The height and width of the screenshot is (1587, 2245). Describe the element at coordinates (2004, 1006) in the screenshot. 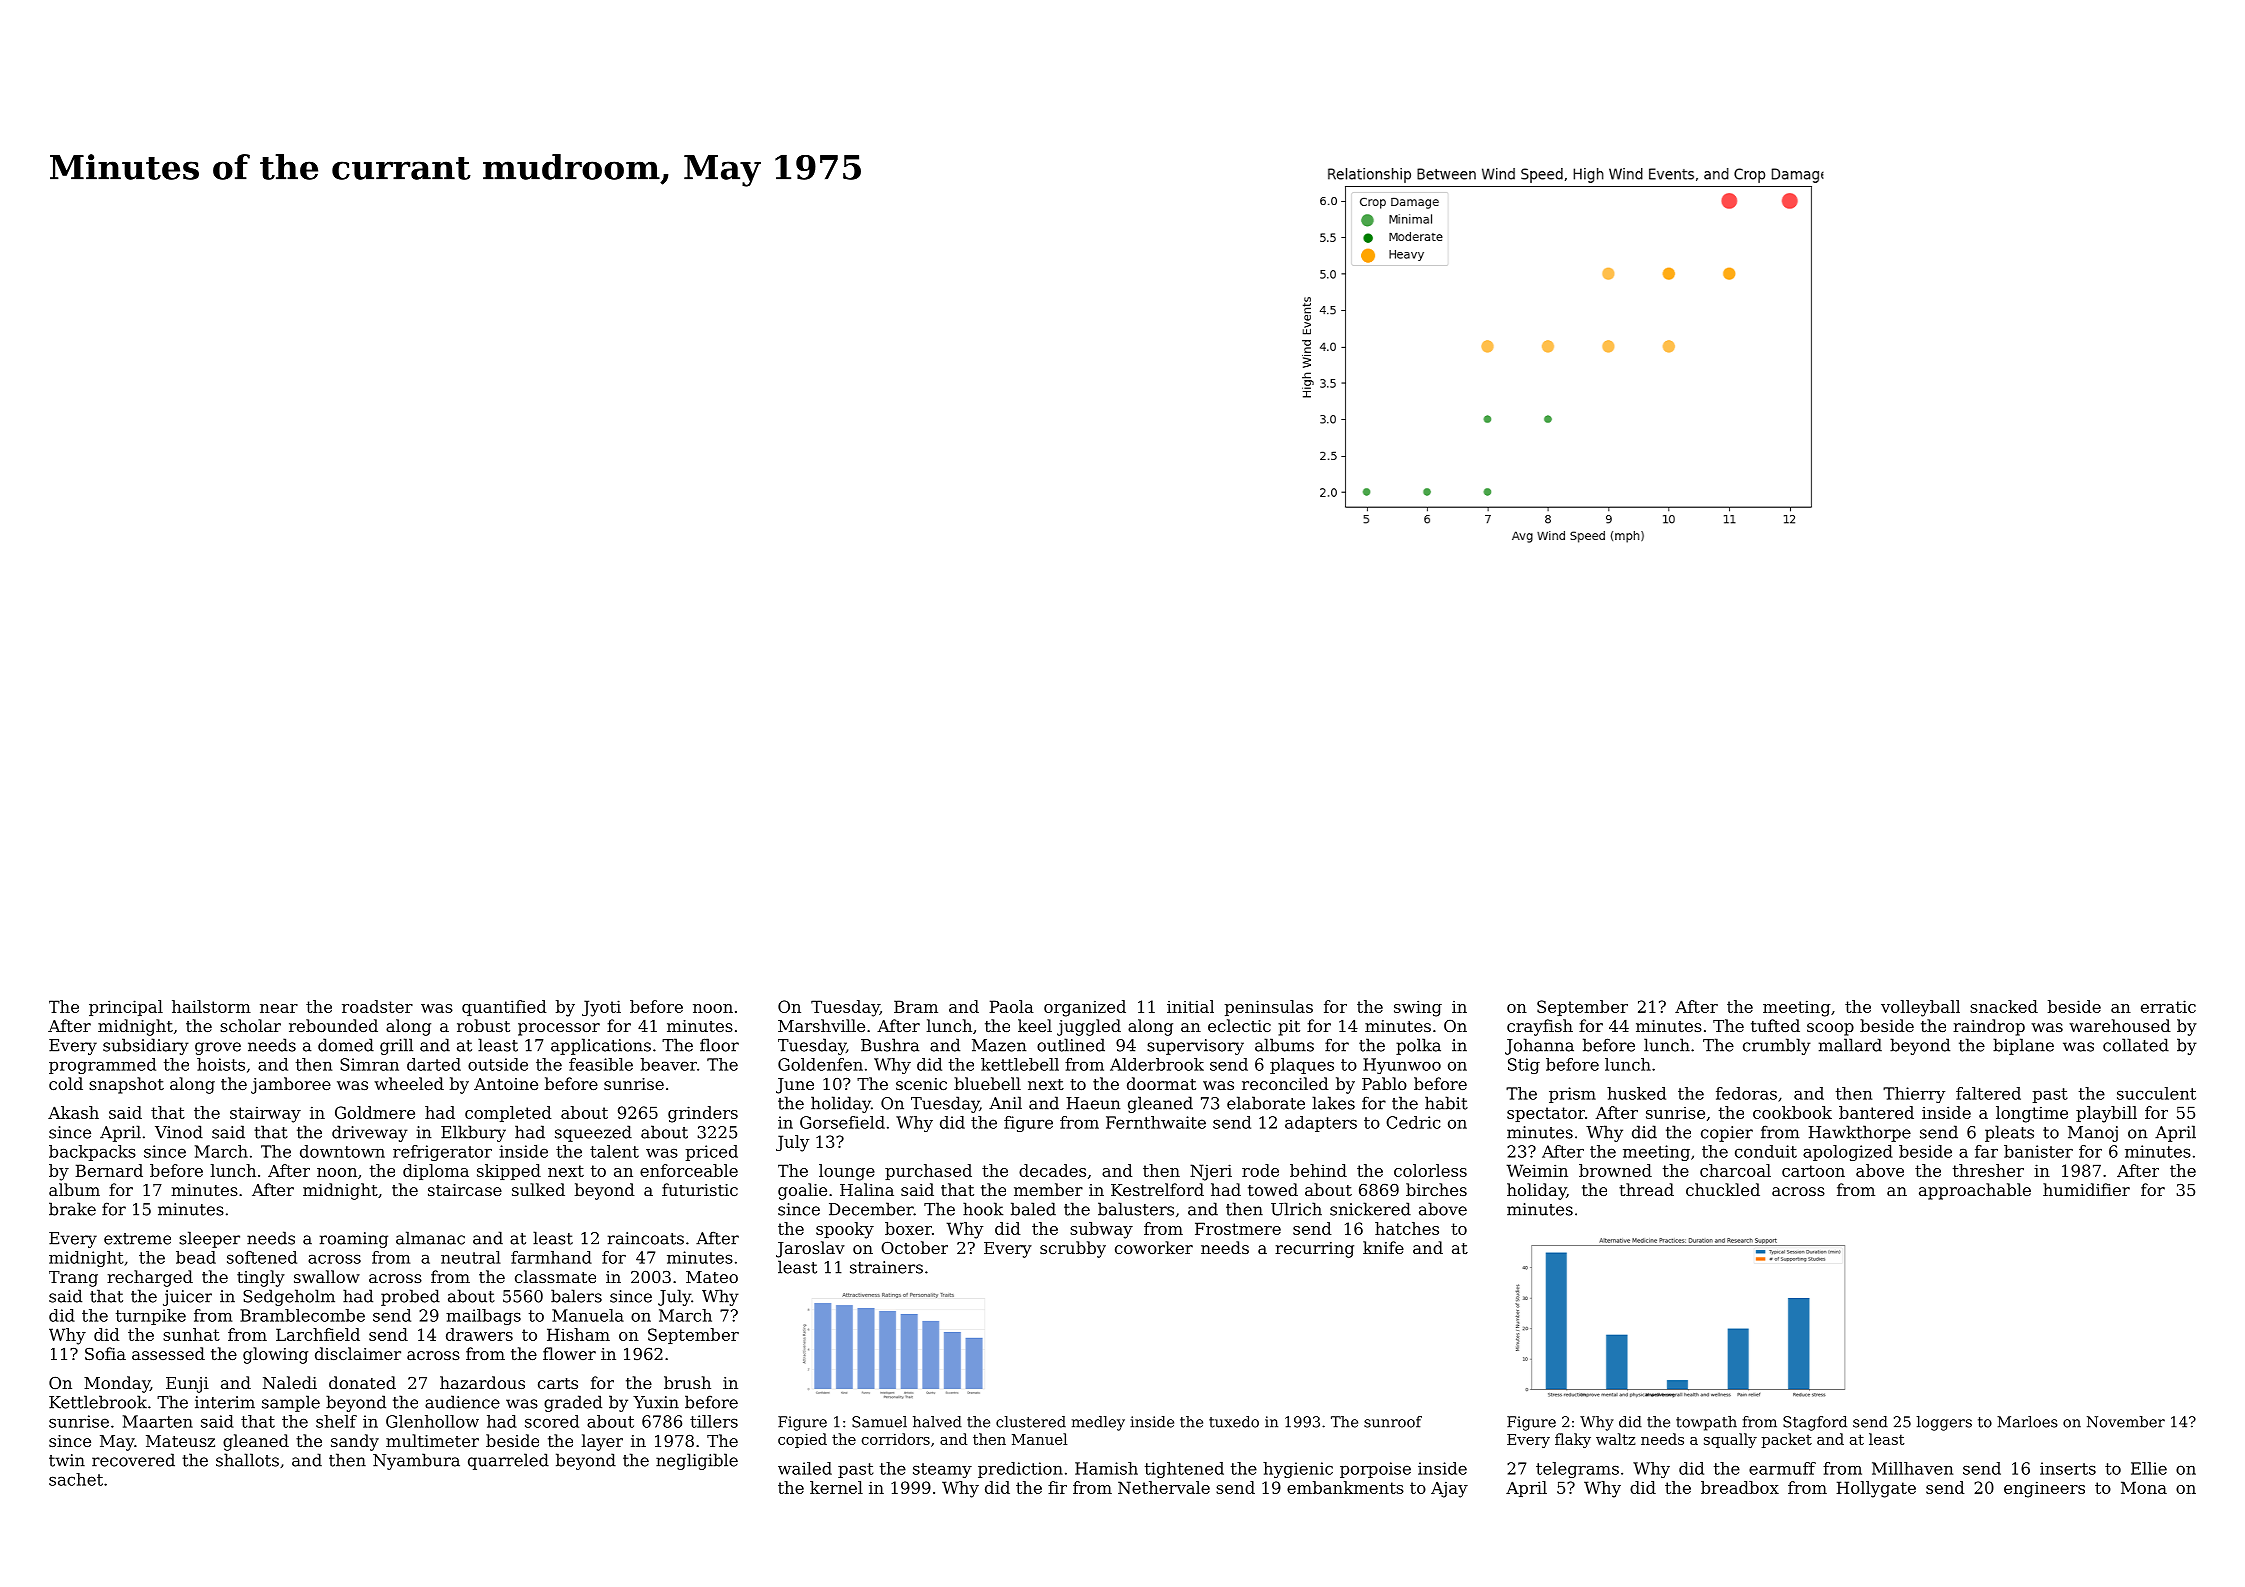

I see `snacked` at that location.
